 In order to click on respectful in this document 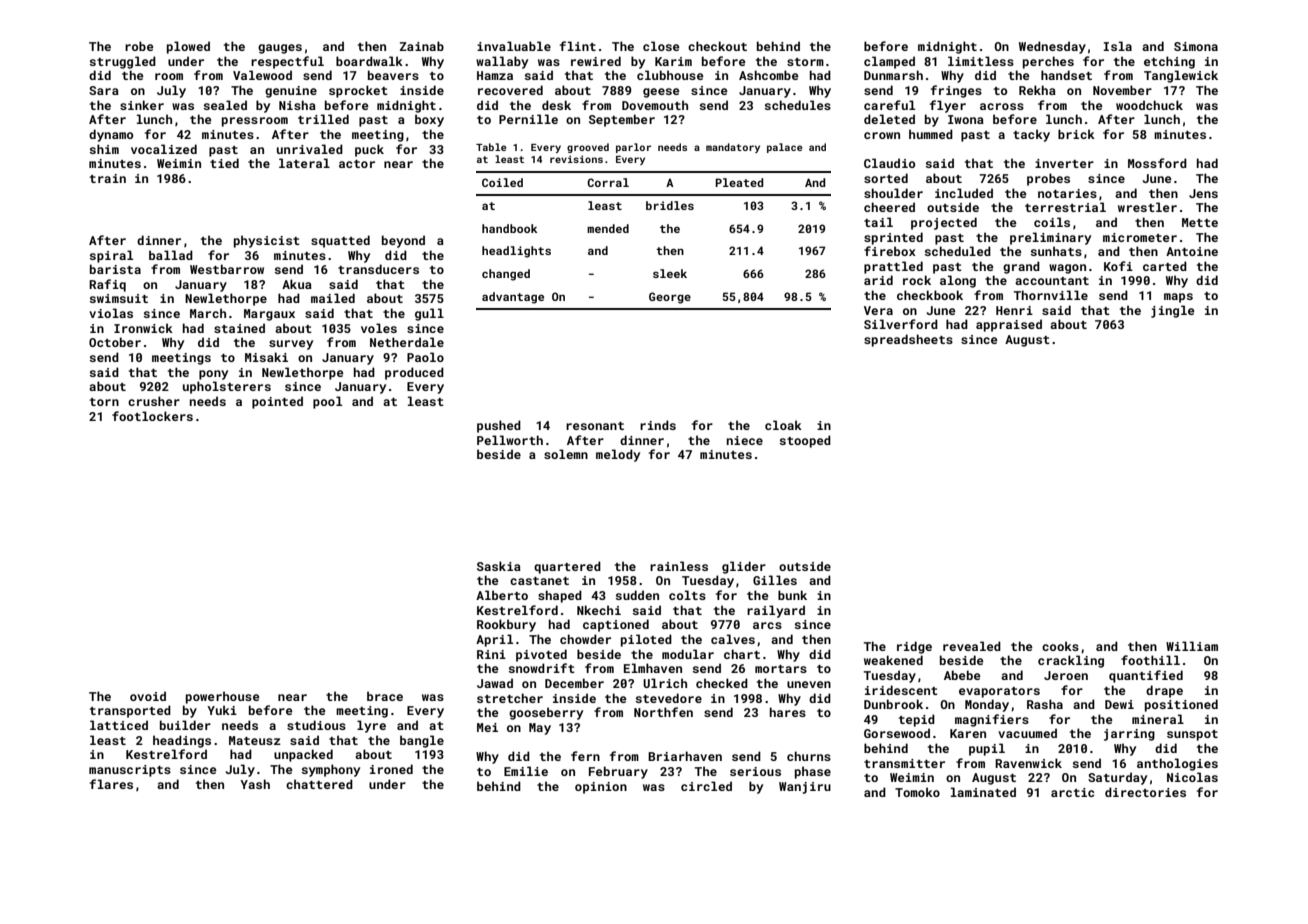, I will do `click(287, 62)`.
